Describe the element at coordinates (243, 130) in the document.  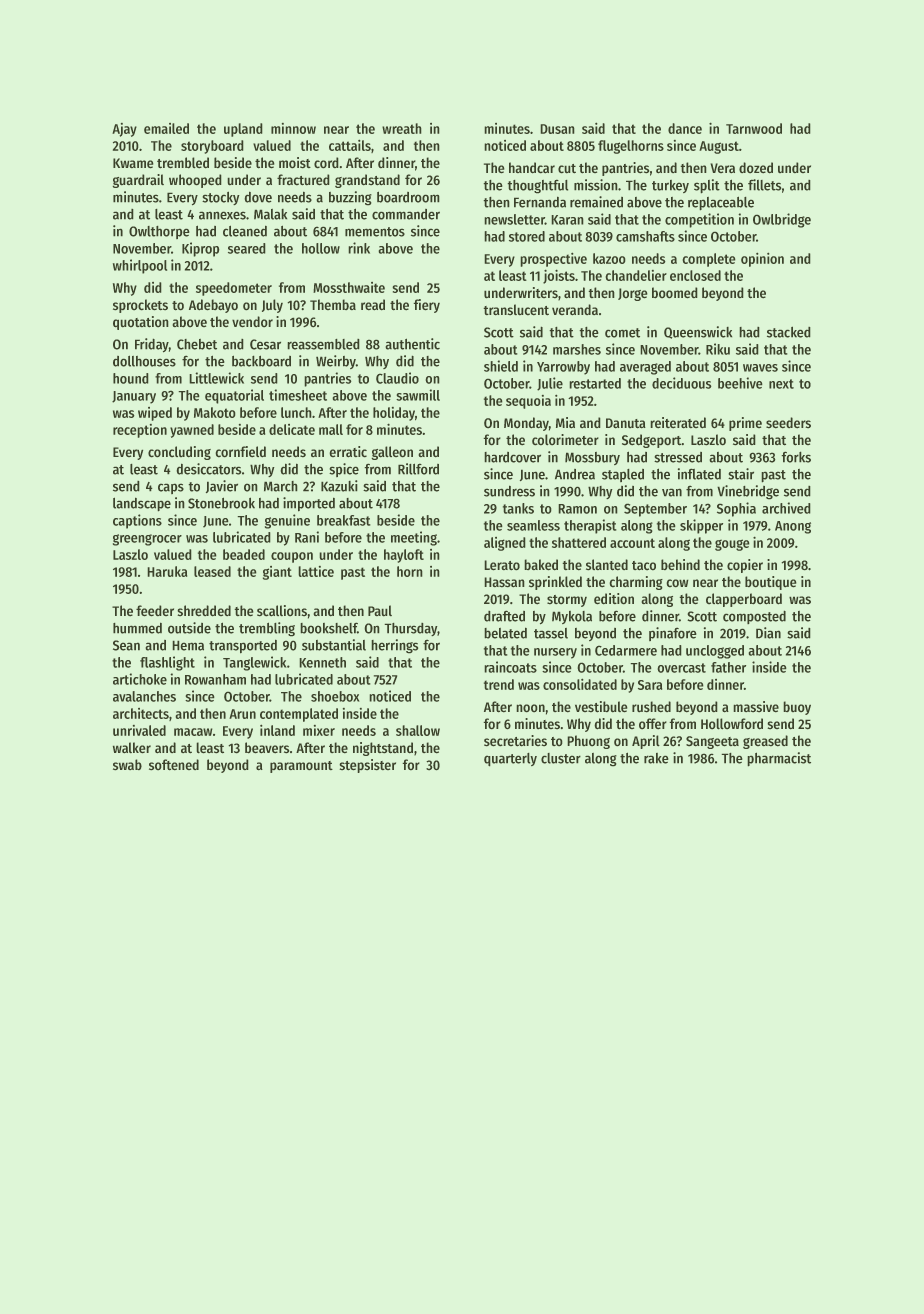
I see `upland` at that location.
